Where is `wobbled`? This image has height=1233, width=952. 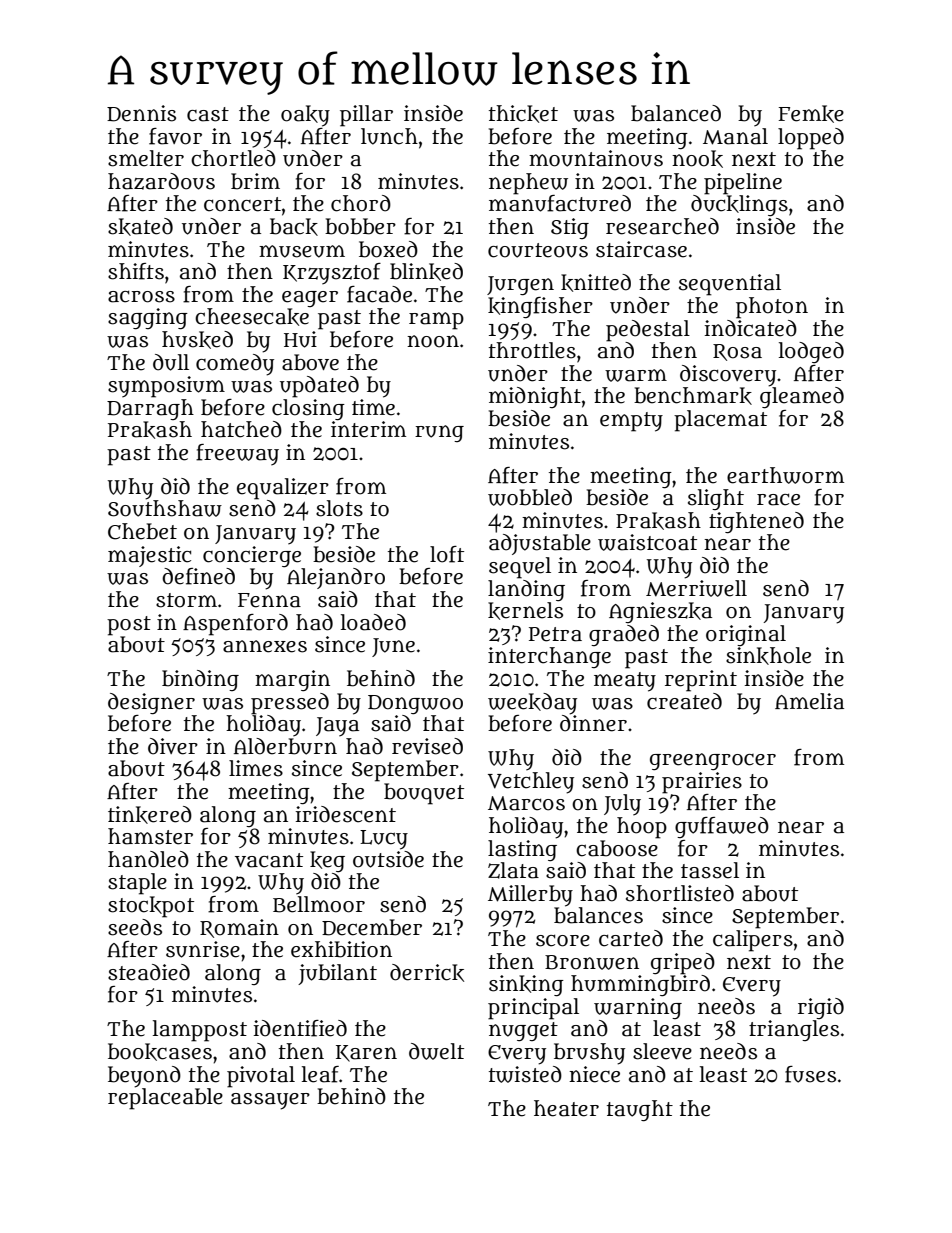
wobbled is located at coordinates (530, 497).
